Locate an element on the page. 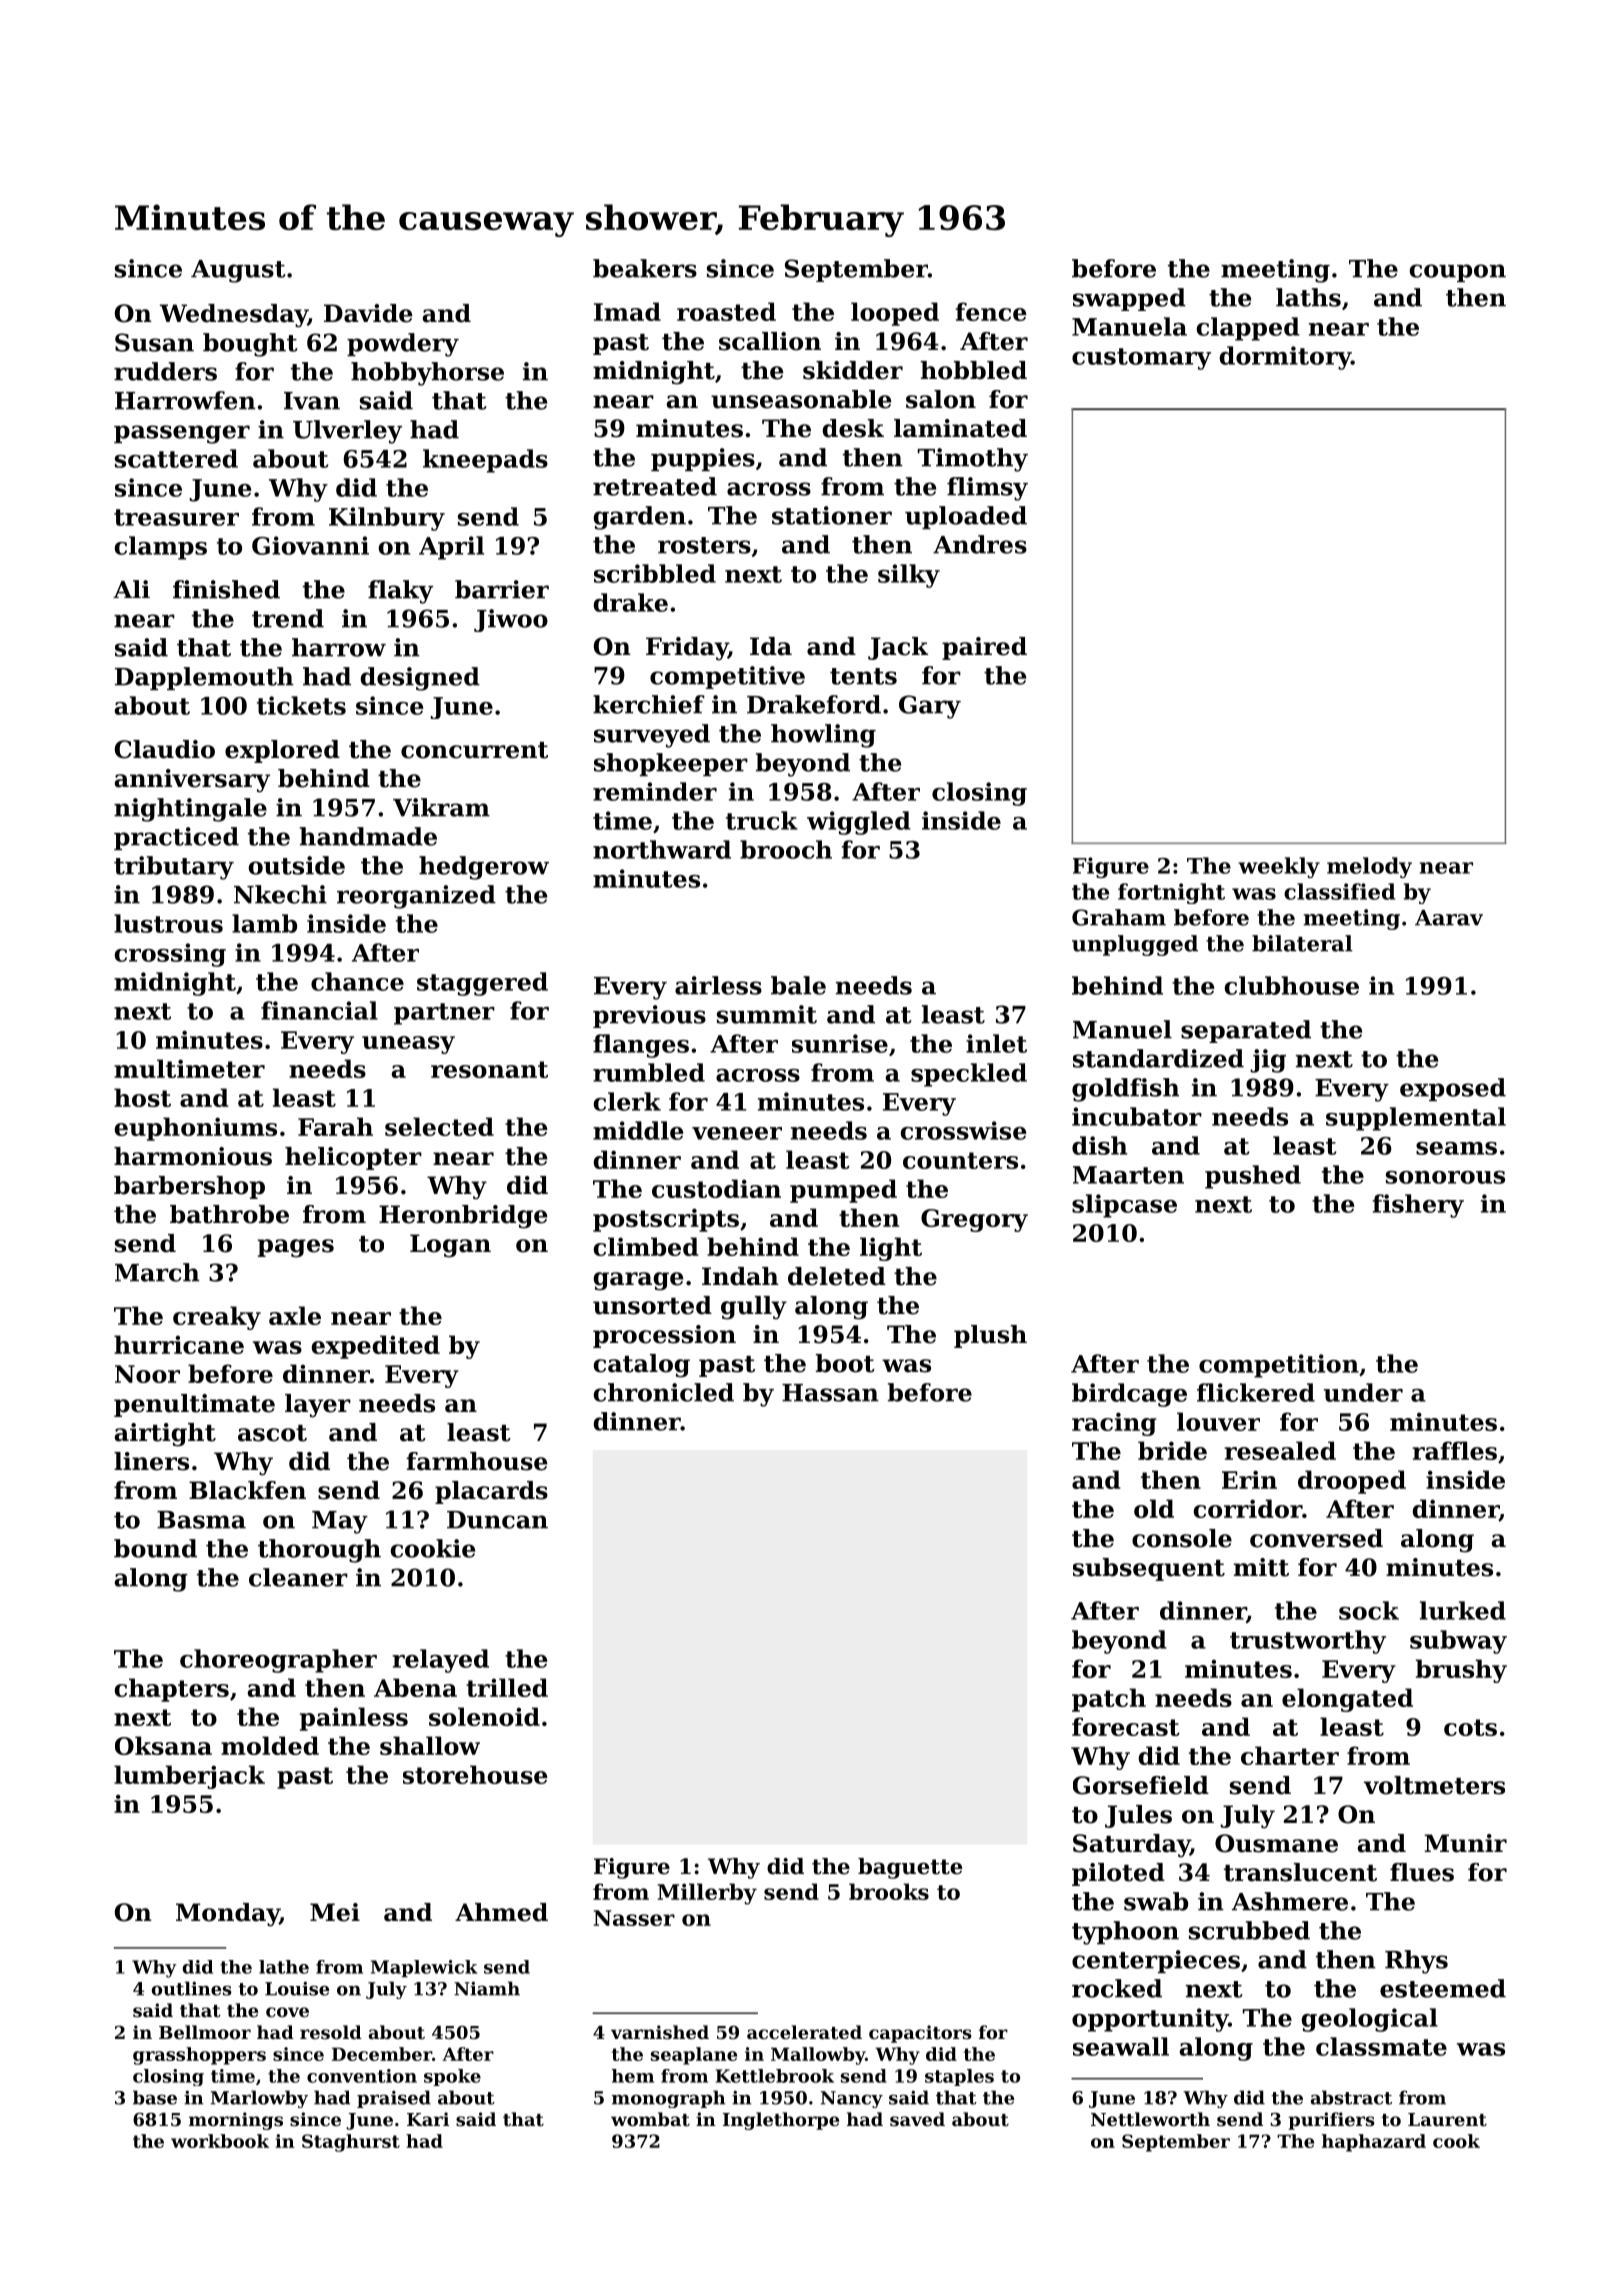 The image size is (1620, 2292). Davide is located at coordinates (368, 313).
